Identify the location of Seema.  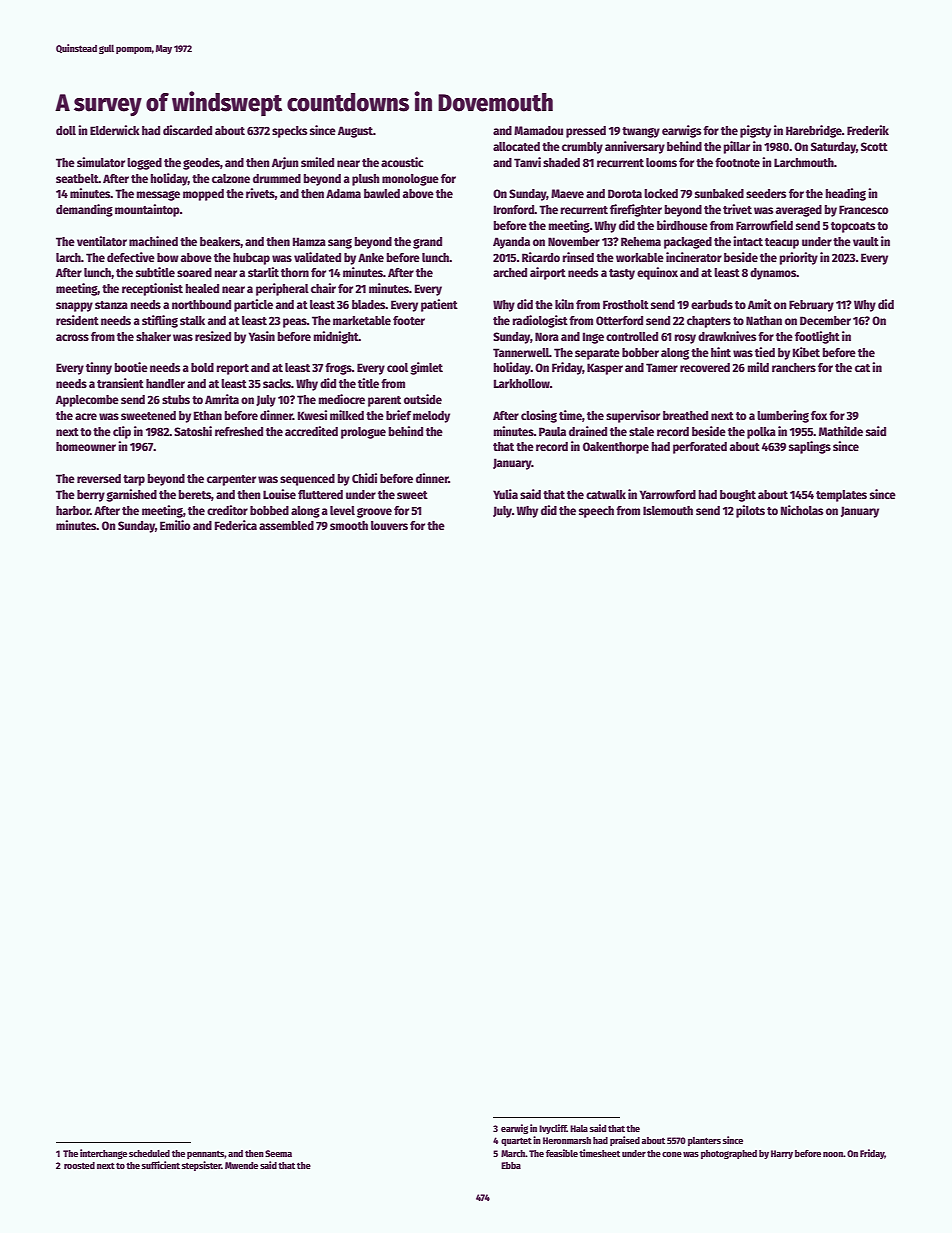
(278, 1153).
